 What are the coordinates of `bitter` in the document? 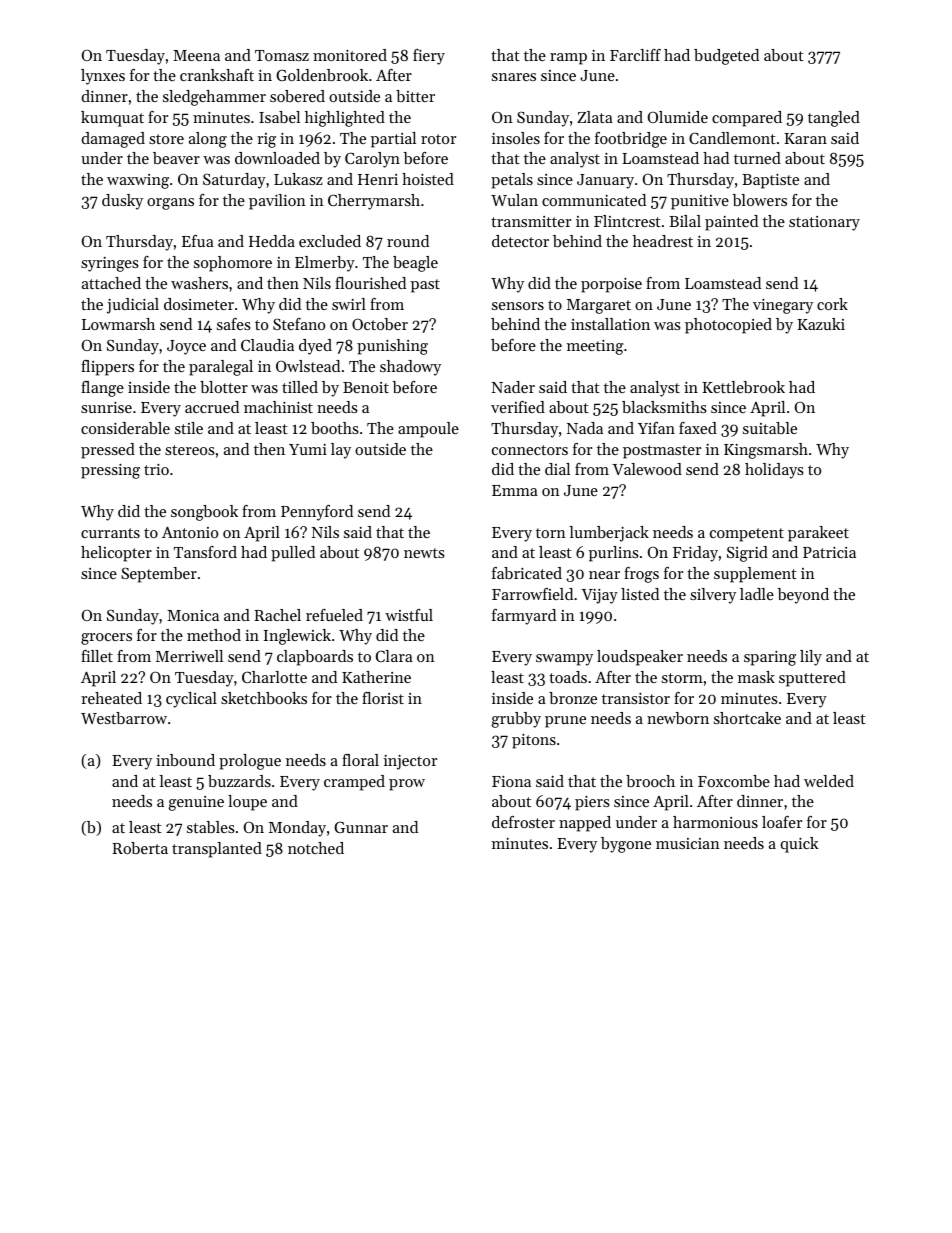 It's located at (415, 96).
